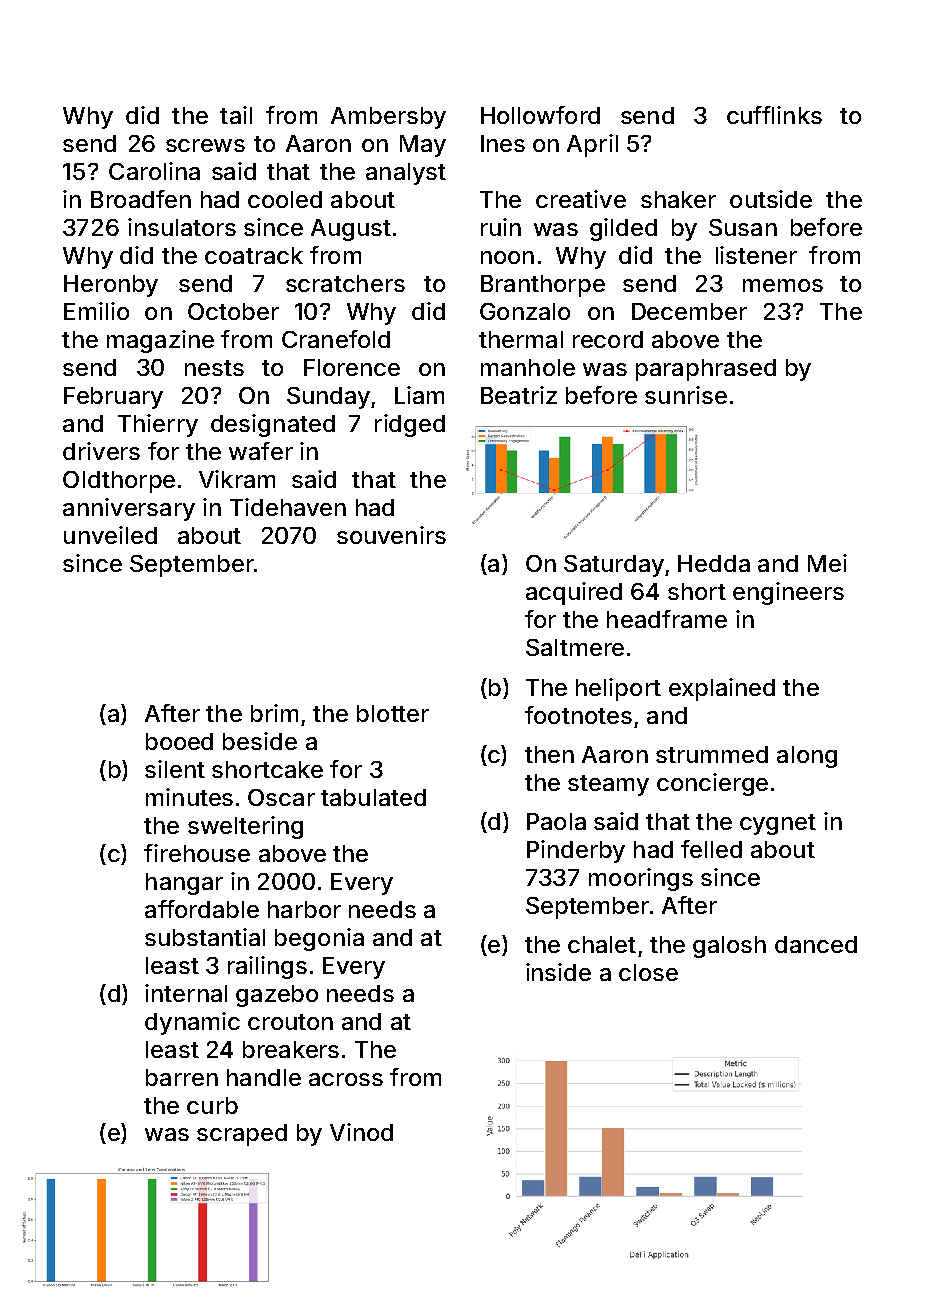 The image size is (925, 1313). Describe the element at coordinates (540, 115) in the screenshot. I see `Hollowford` at that location.
